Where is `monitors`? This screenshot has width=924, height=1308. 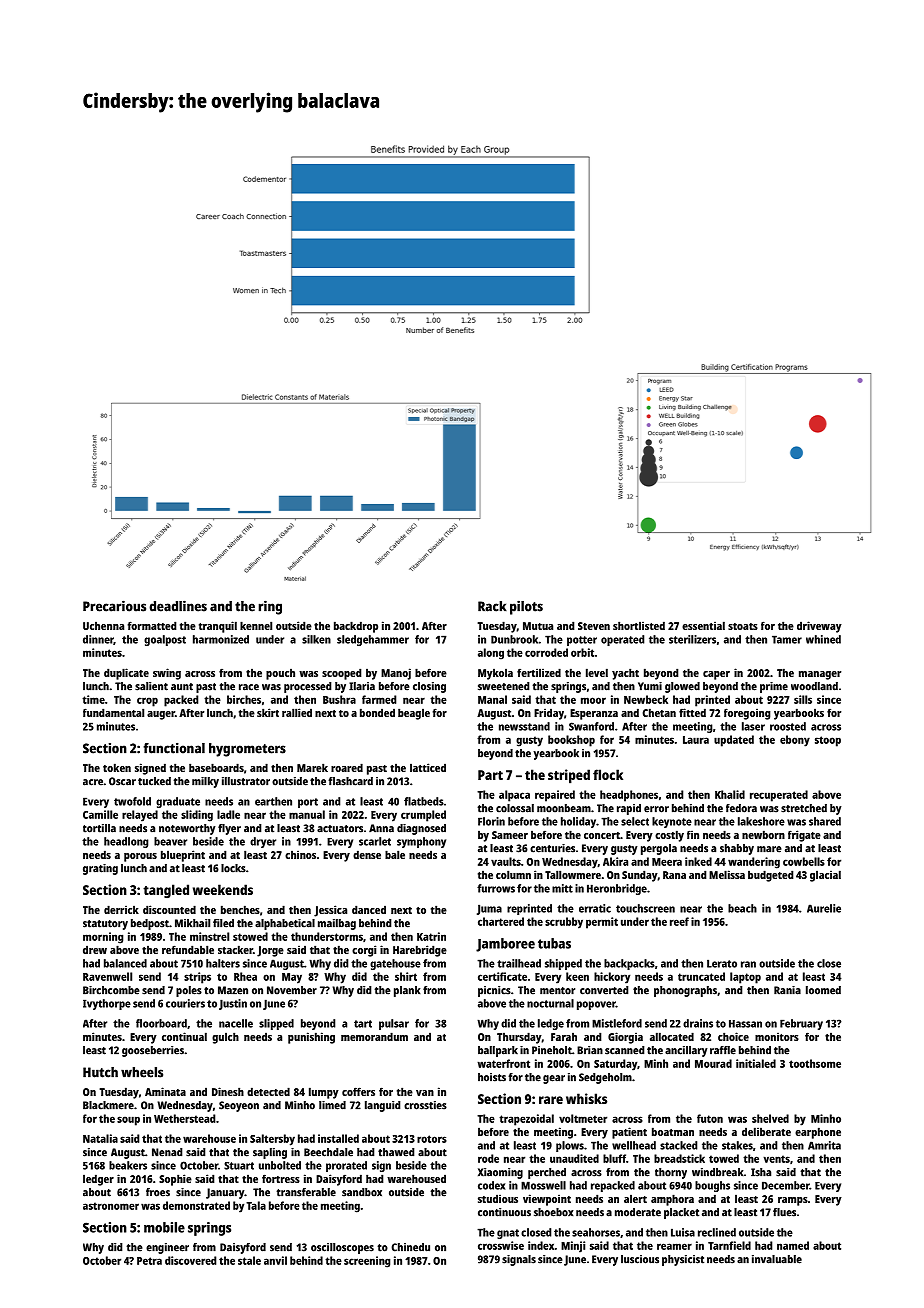
monitors is located at coordinates (777, 1036).
